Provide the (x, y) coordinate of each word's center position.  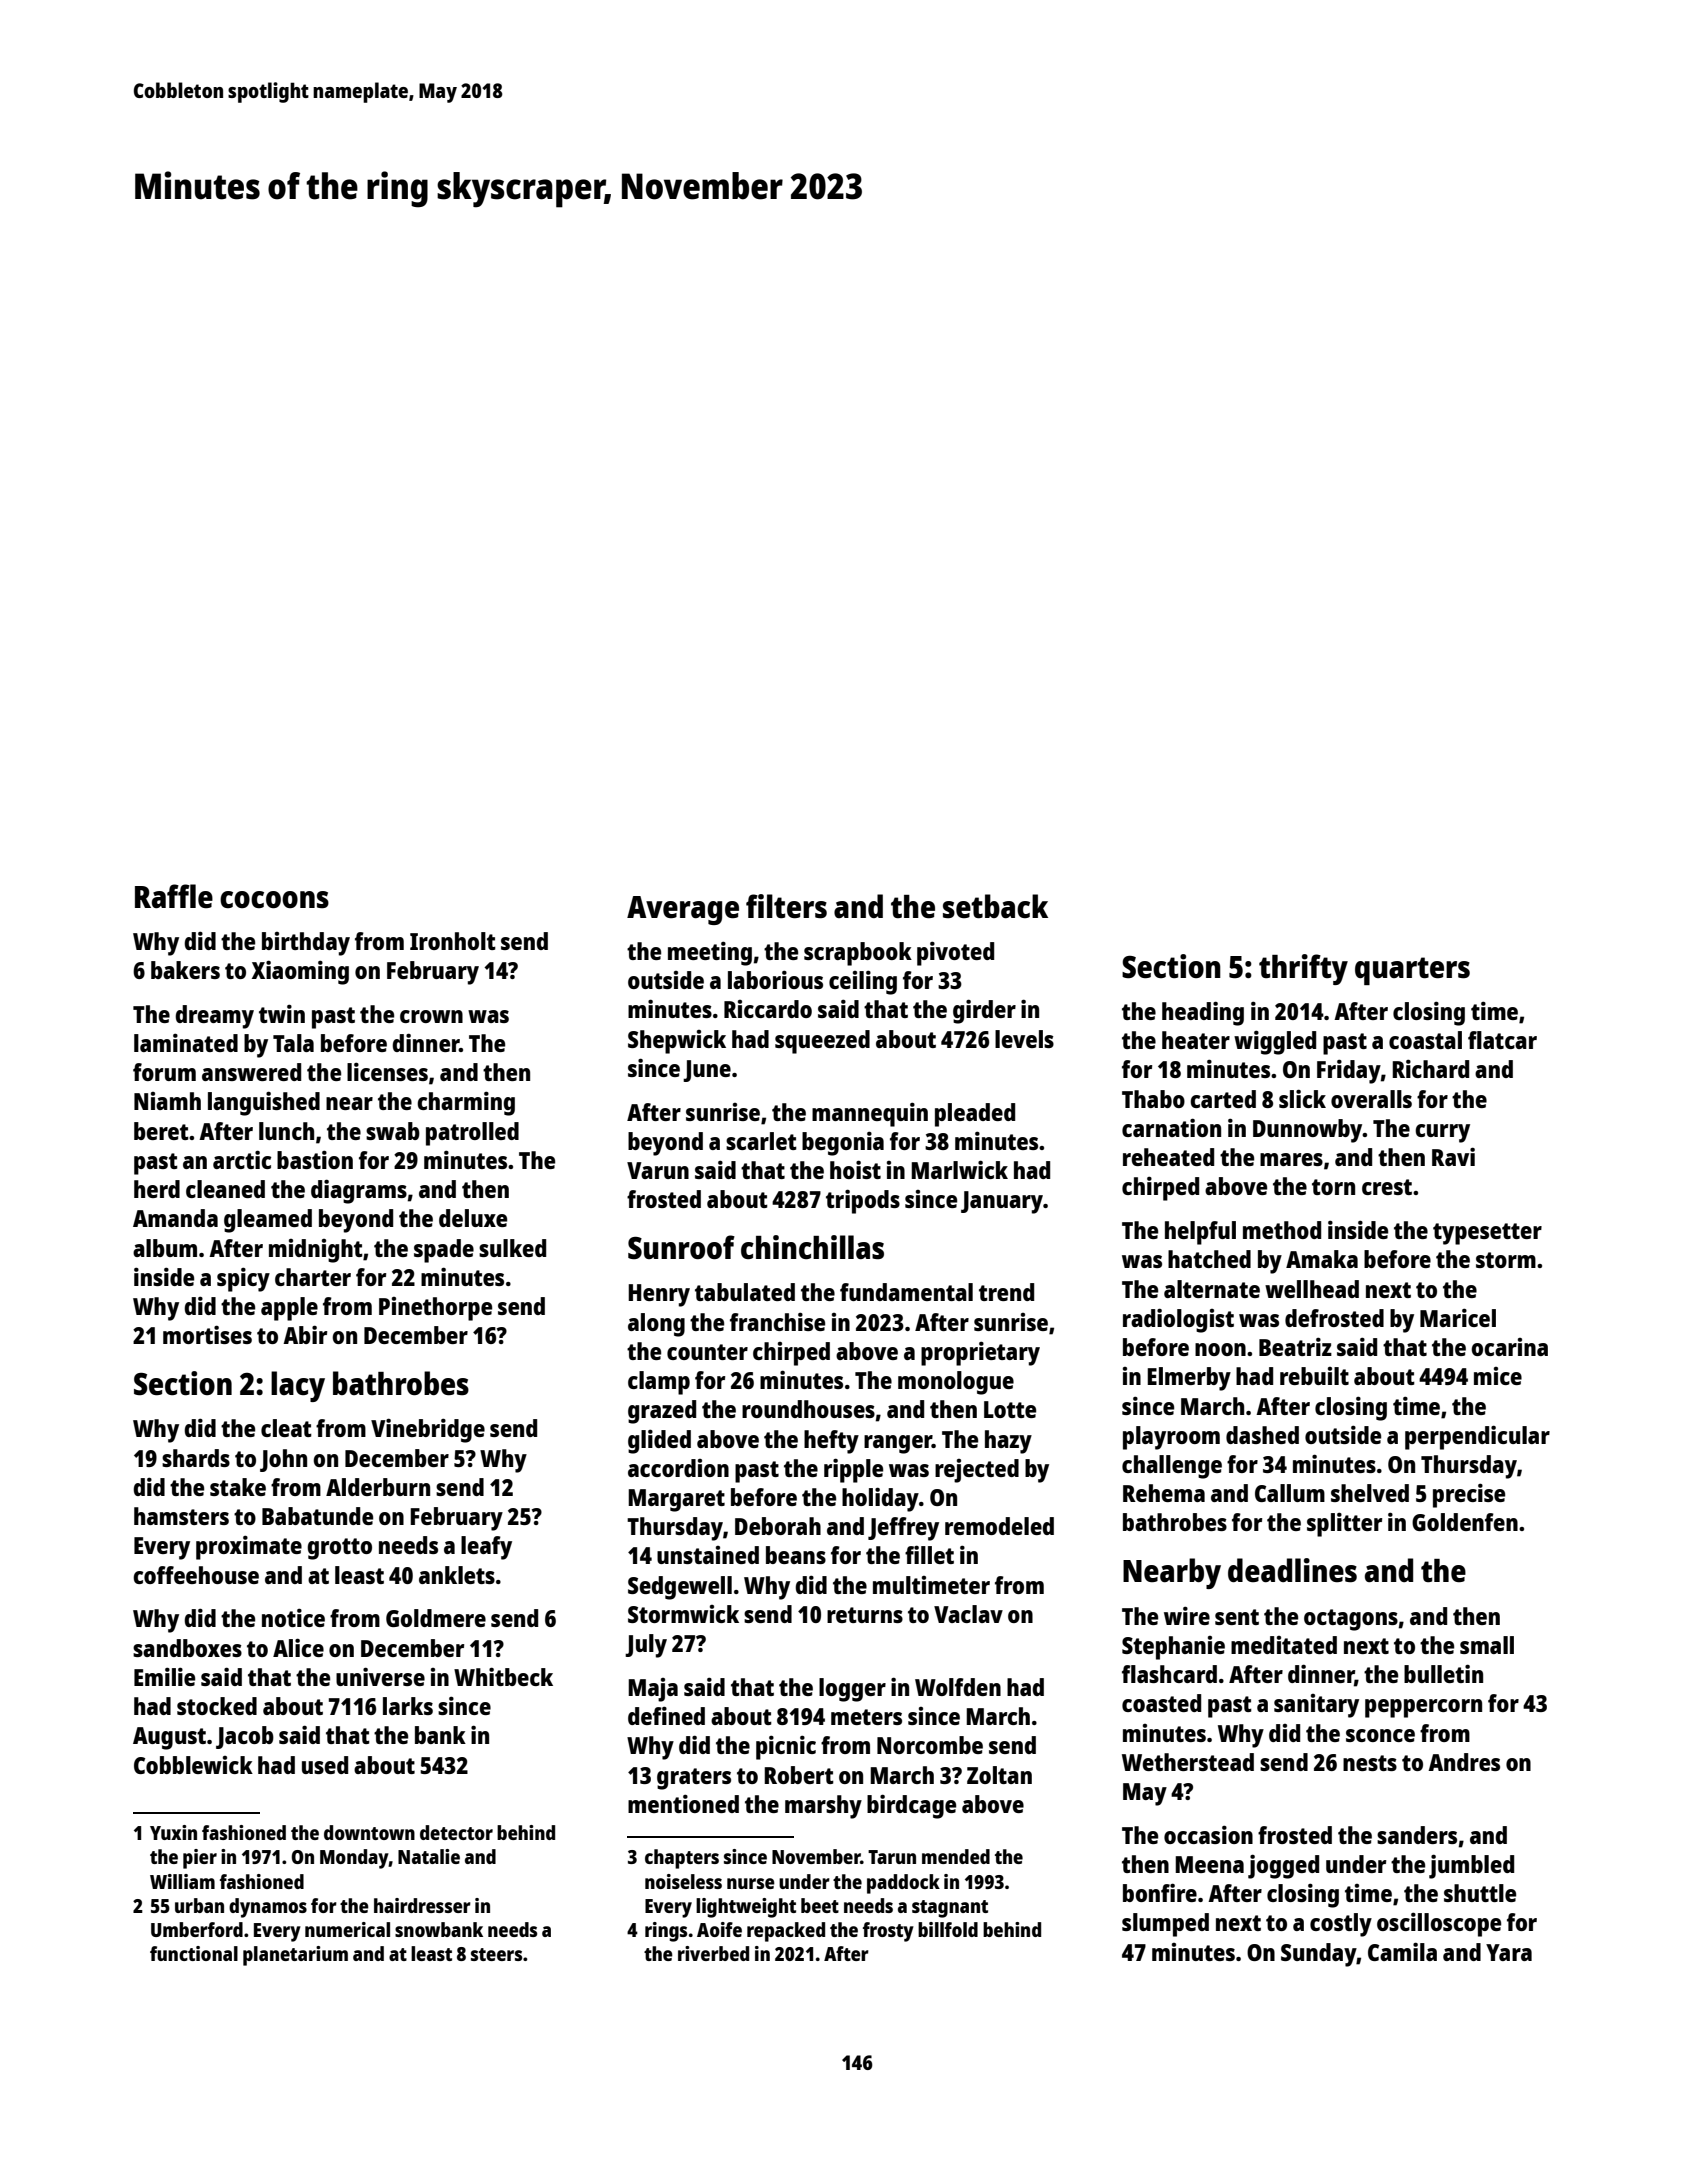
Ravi (1453, 1156)
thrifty (1303, 969)
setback (995, 906)
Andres (1464, 1762)
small (1487, 1645)
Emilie (164, 1676)
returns (865, 1615)
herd (157, 1189)
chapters (682, 1859)
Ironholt (453, 941)
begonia (843, 1143)
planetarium (295, 1956)
